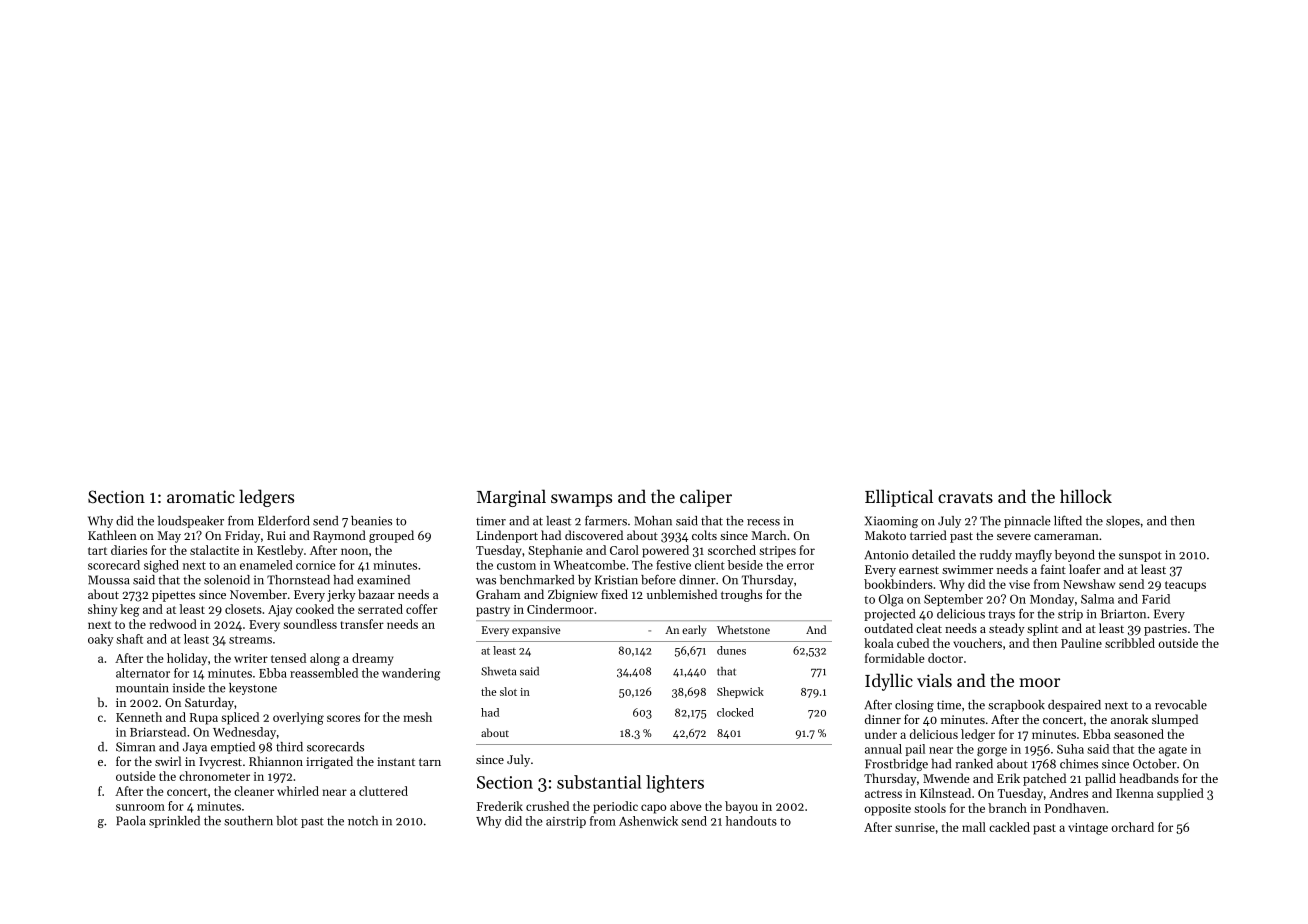 This image has height=924, width=1308. What do you see at coordinates (974, 764) in the image?
I see `ranked` at bounding box center [974, 764].
